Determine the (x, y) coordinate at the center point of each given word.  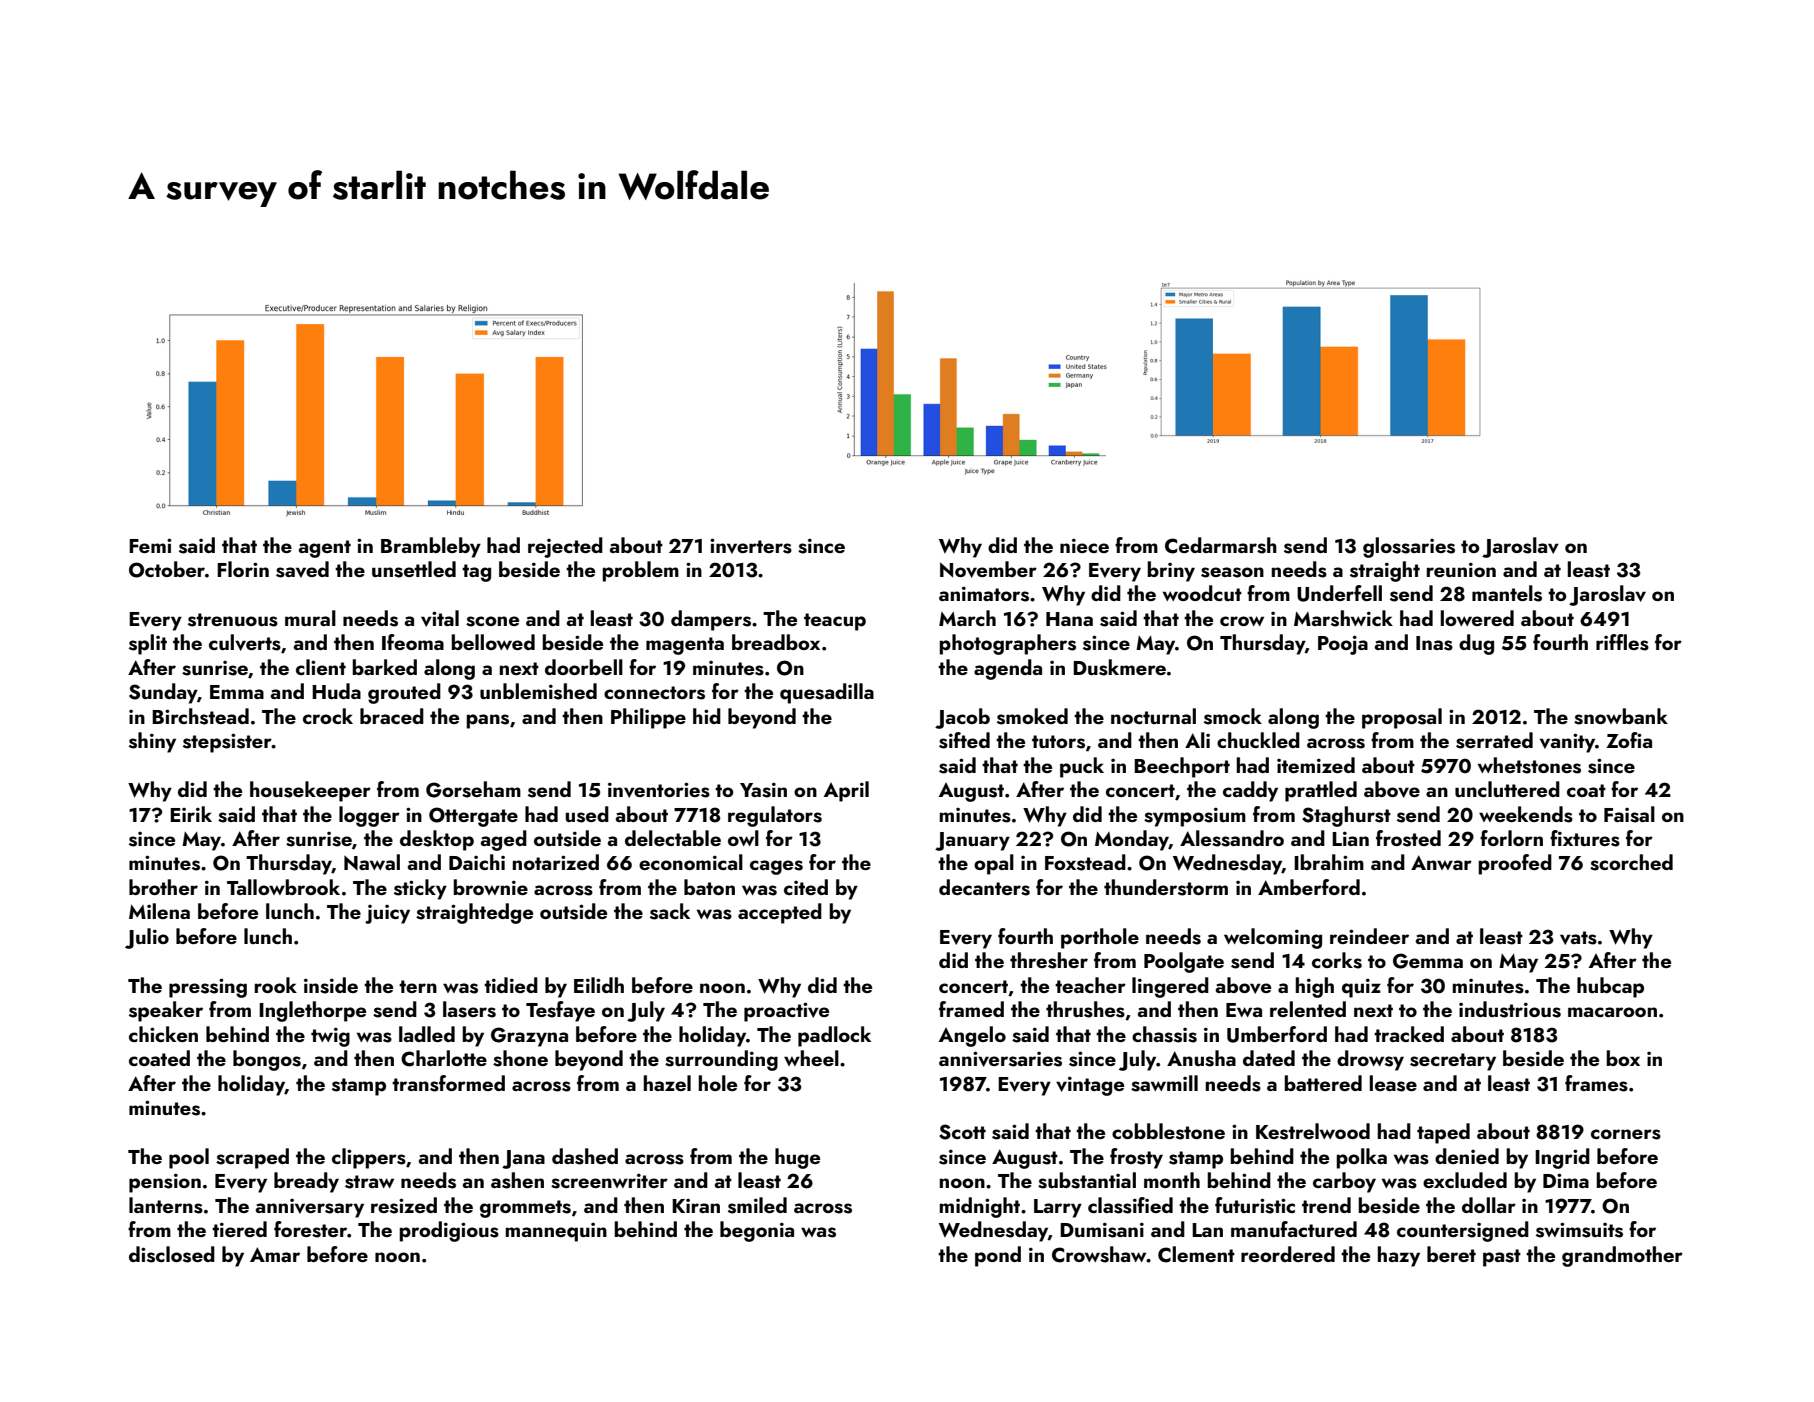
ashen (517, 1180)
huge (797, 1158)
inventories (659, 790)
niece (1084, 545)
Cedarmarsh (1221, 545)
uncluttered (1507, 789)
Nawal (372, 862)
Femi (150, 545)
